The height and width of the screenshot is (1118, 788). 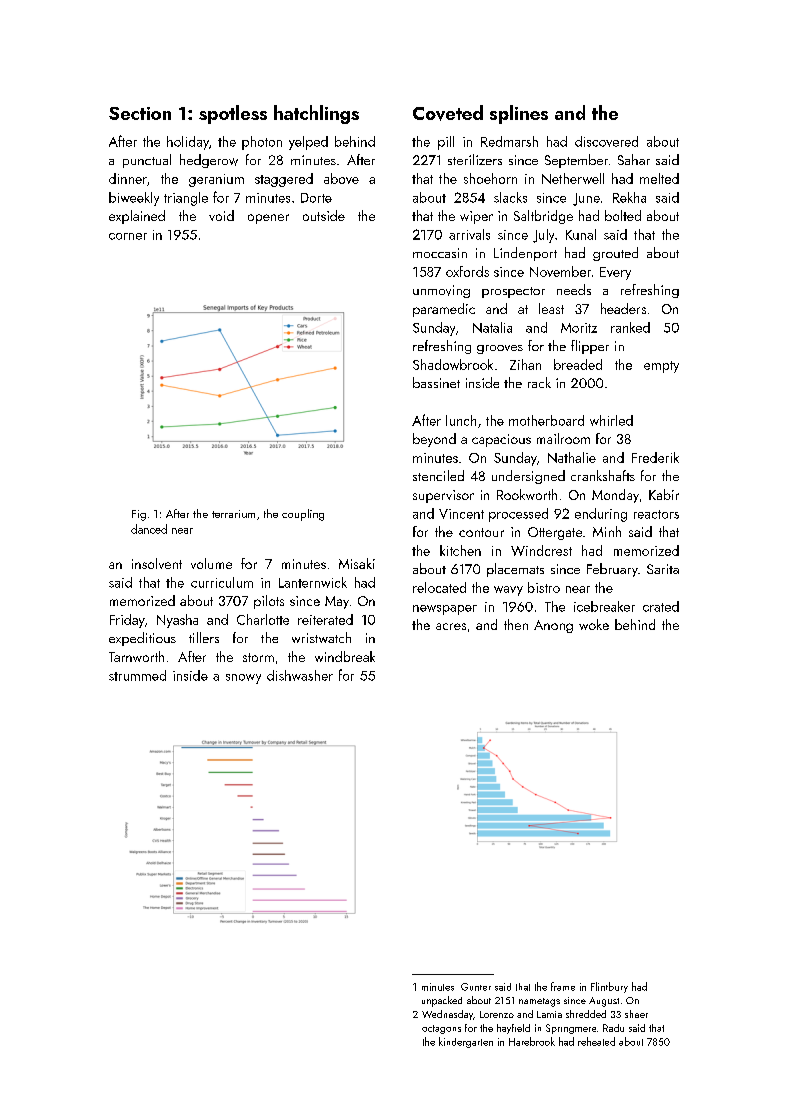 What do you see at coordinates (300, 675) in the screenshot?
I see `dishwasher` at bounding box center [300, 675].
